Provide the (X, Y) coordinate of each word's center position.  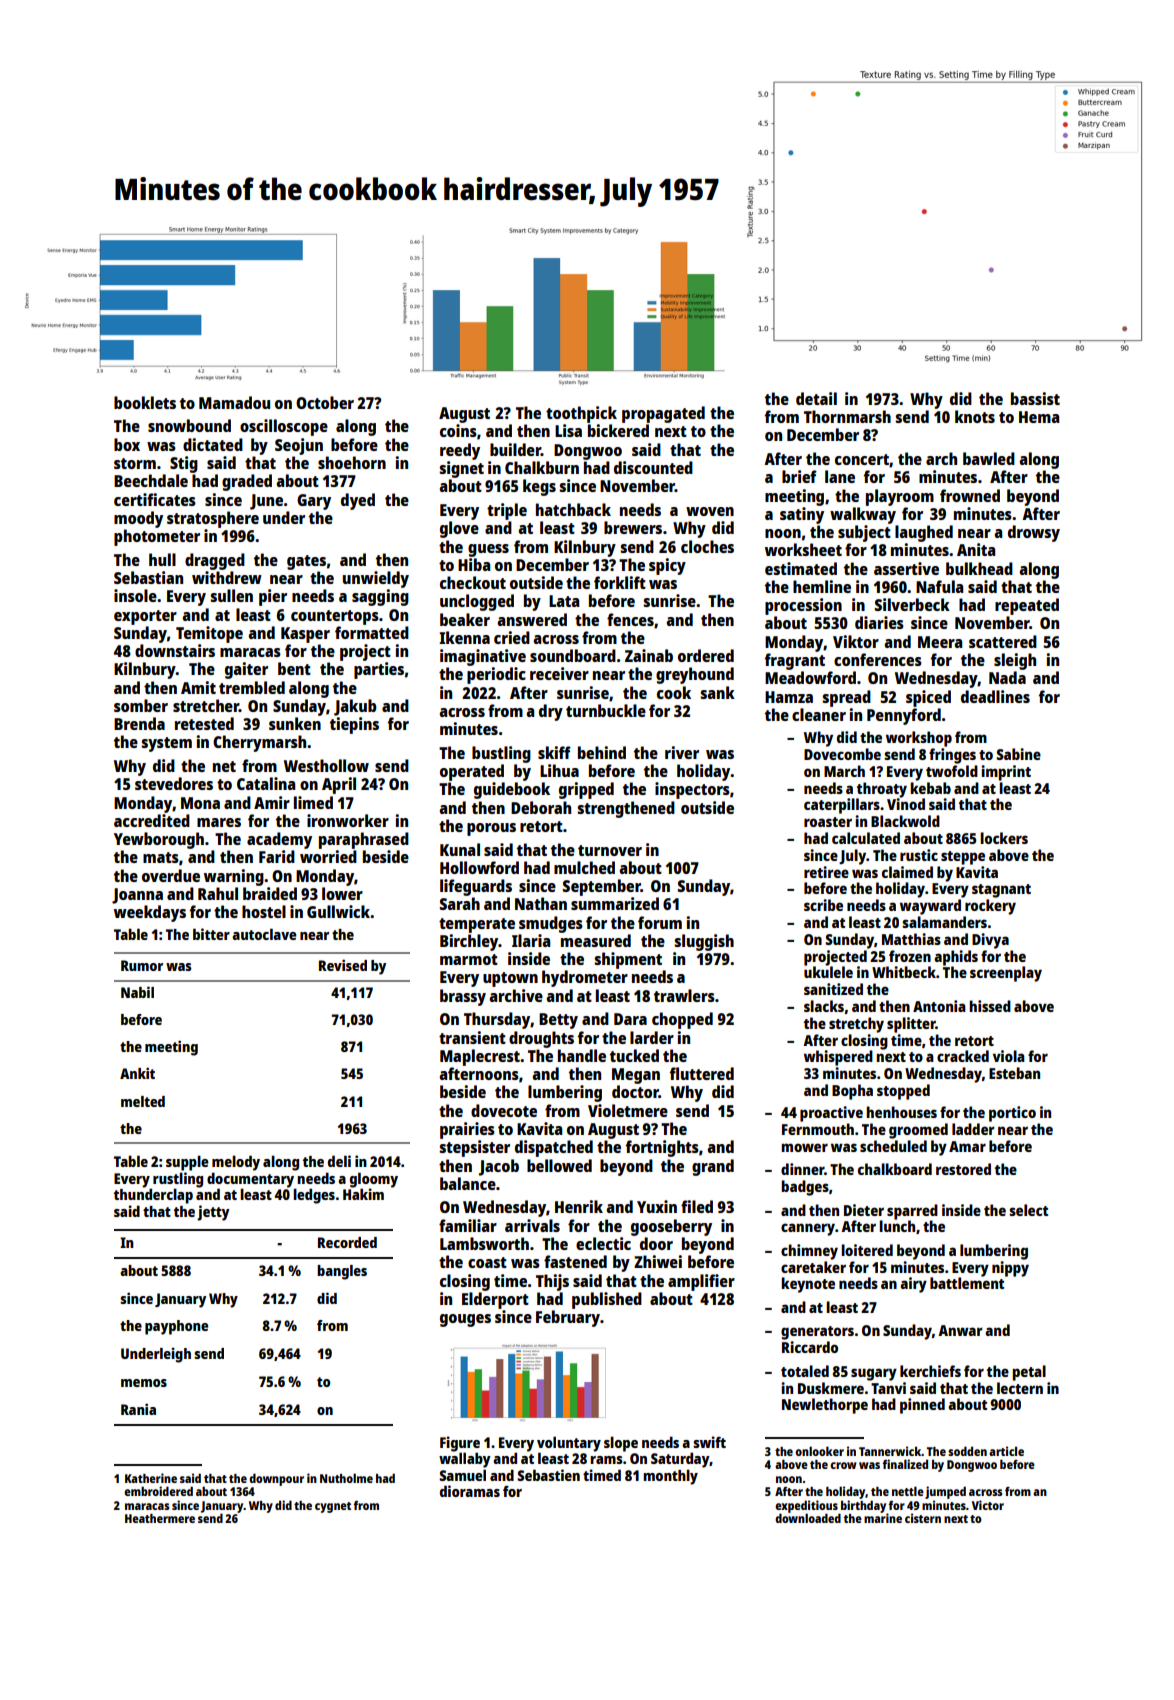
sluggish (704, 942)
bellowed (559, 1165)
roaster (828, 822)
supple (187, 1163)
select (1028, 1210)
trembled (252, 687)
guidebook (512, 790)
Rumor (142, 965)
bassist (1035, 398)
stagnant (1001, 891)
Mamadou (234, 402)
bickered (618, 430)
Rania (138, 1409)
